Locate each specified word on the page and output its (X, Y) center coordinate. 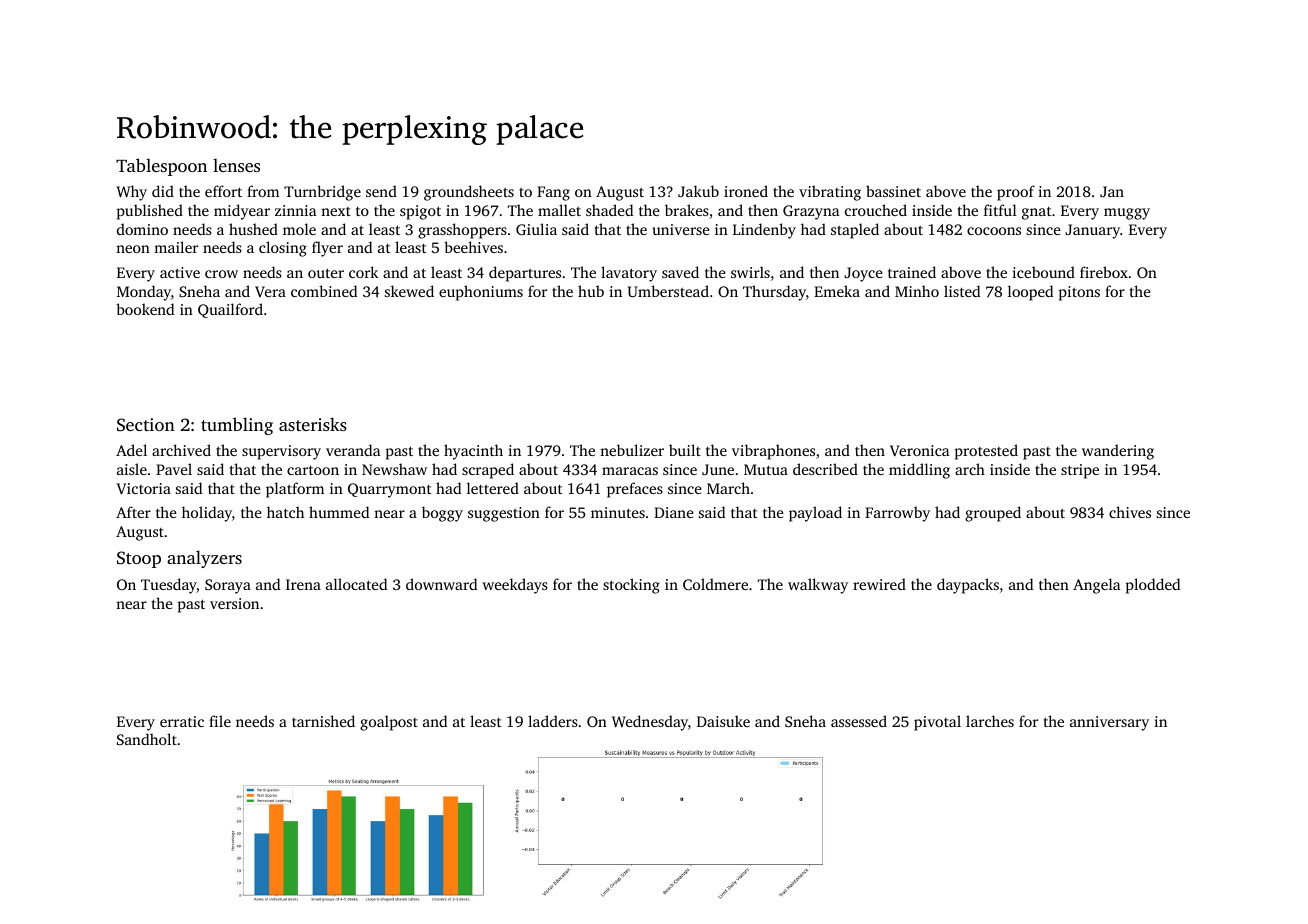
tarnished (323, 721)
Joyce (863, 274)
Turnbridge (322, 193)
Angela (1096, 586)
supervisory (281, 452)
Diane (674, 512)
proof (1016, 193)
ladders (553, 721)
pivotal (937, 723)
